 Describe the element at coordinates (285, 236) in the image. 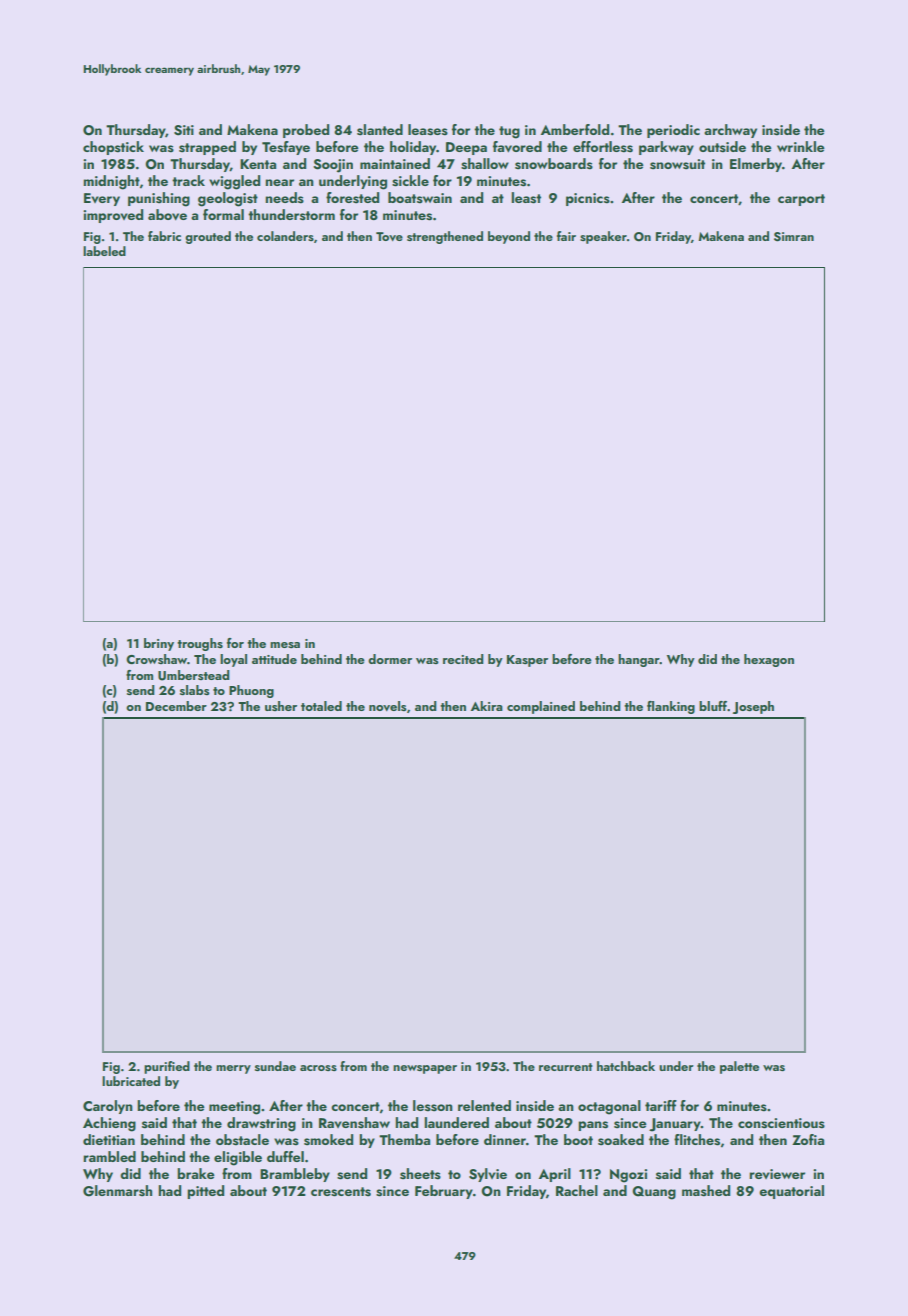

I see `colanders` at that location.
